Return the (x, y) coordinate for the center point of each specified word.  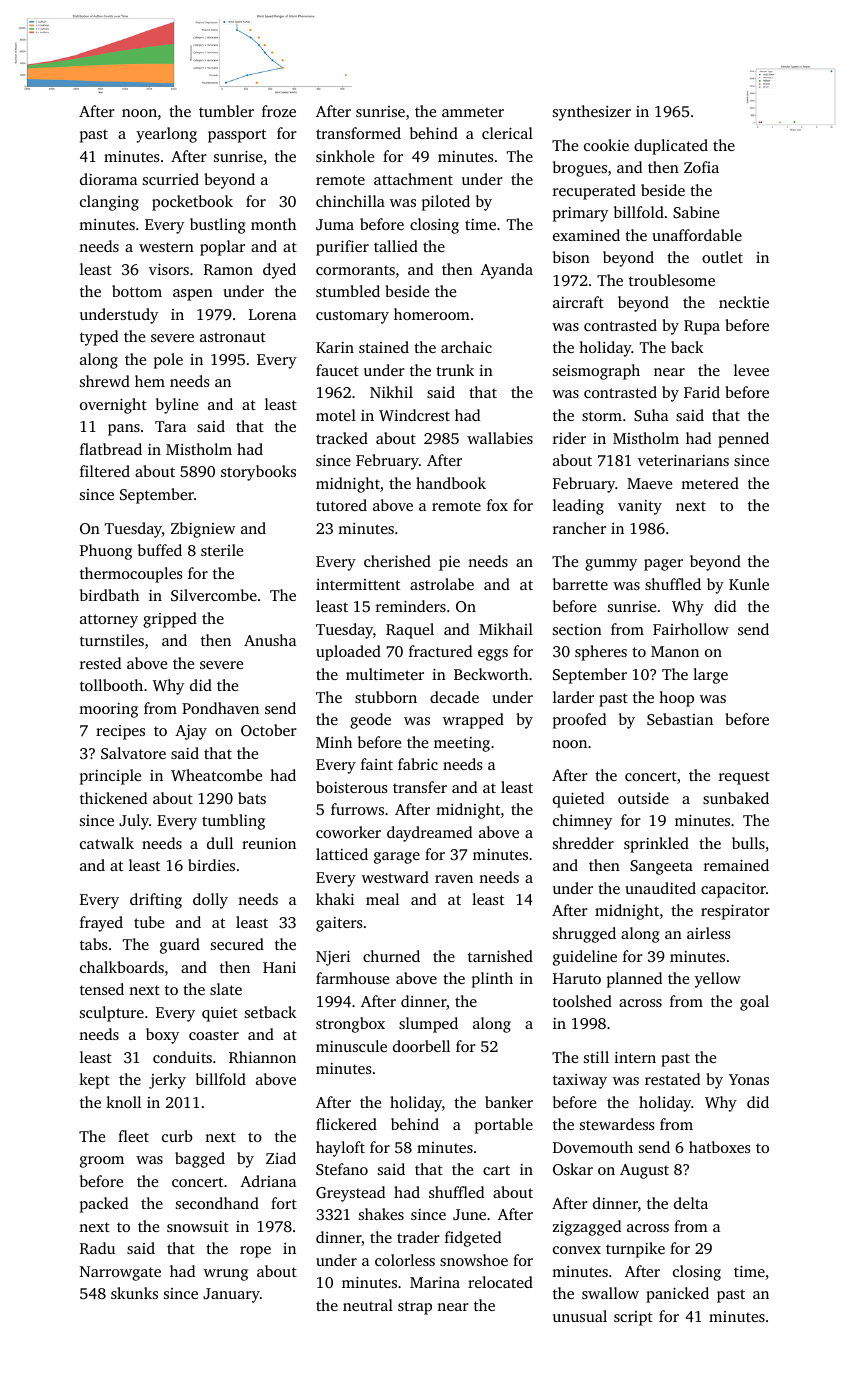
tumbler (226, 111)
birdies (211, 865)
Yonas (749, 1079)
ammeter (473, 112)
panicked (677, 1295)
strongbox (350, 1025)
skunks (134, 1293)
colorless (405, 1260)
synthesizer (592, 113)
